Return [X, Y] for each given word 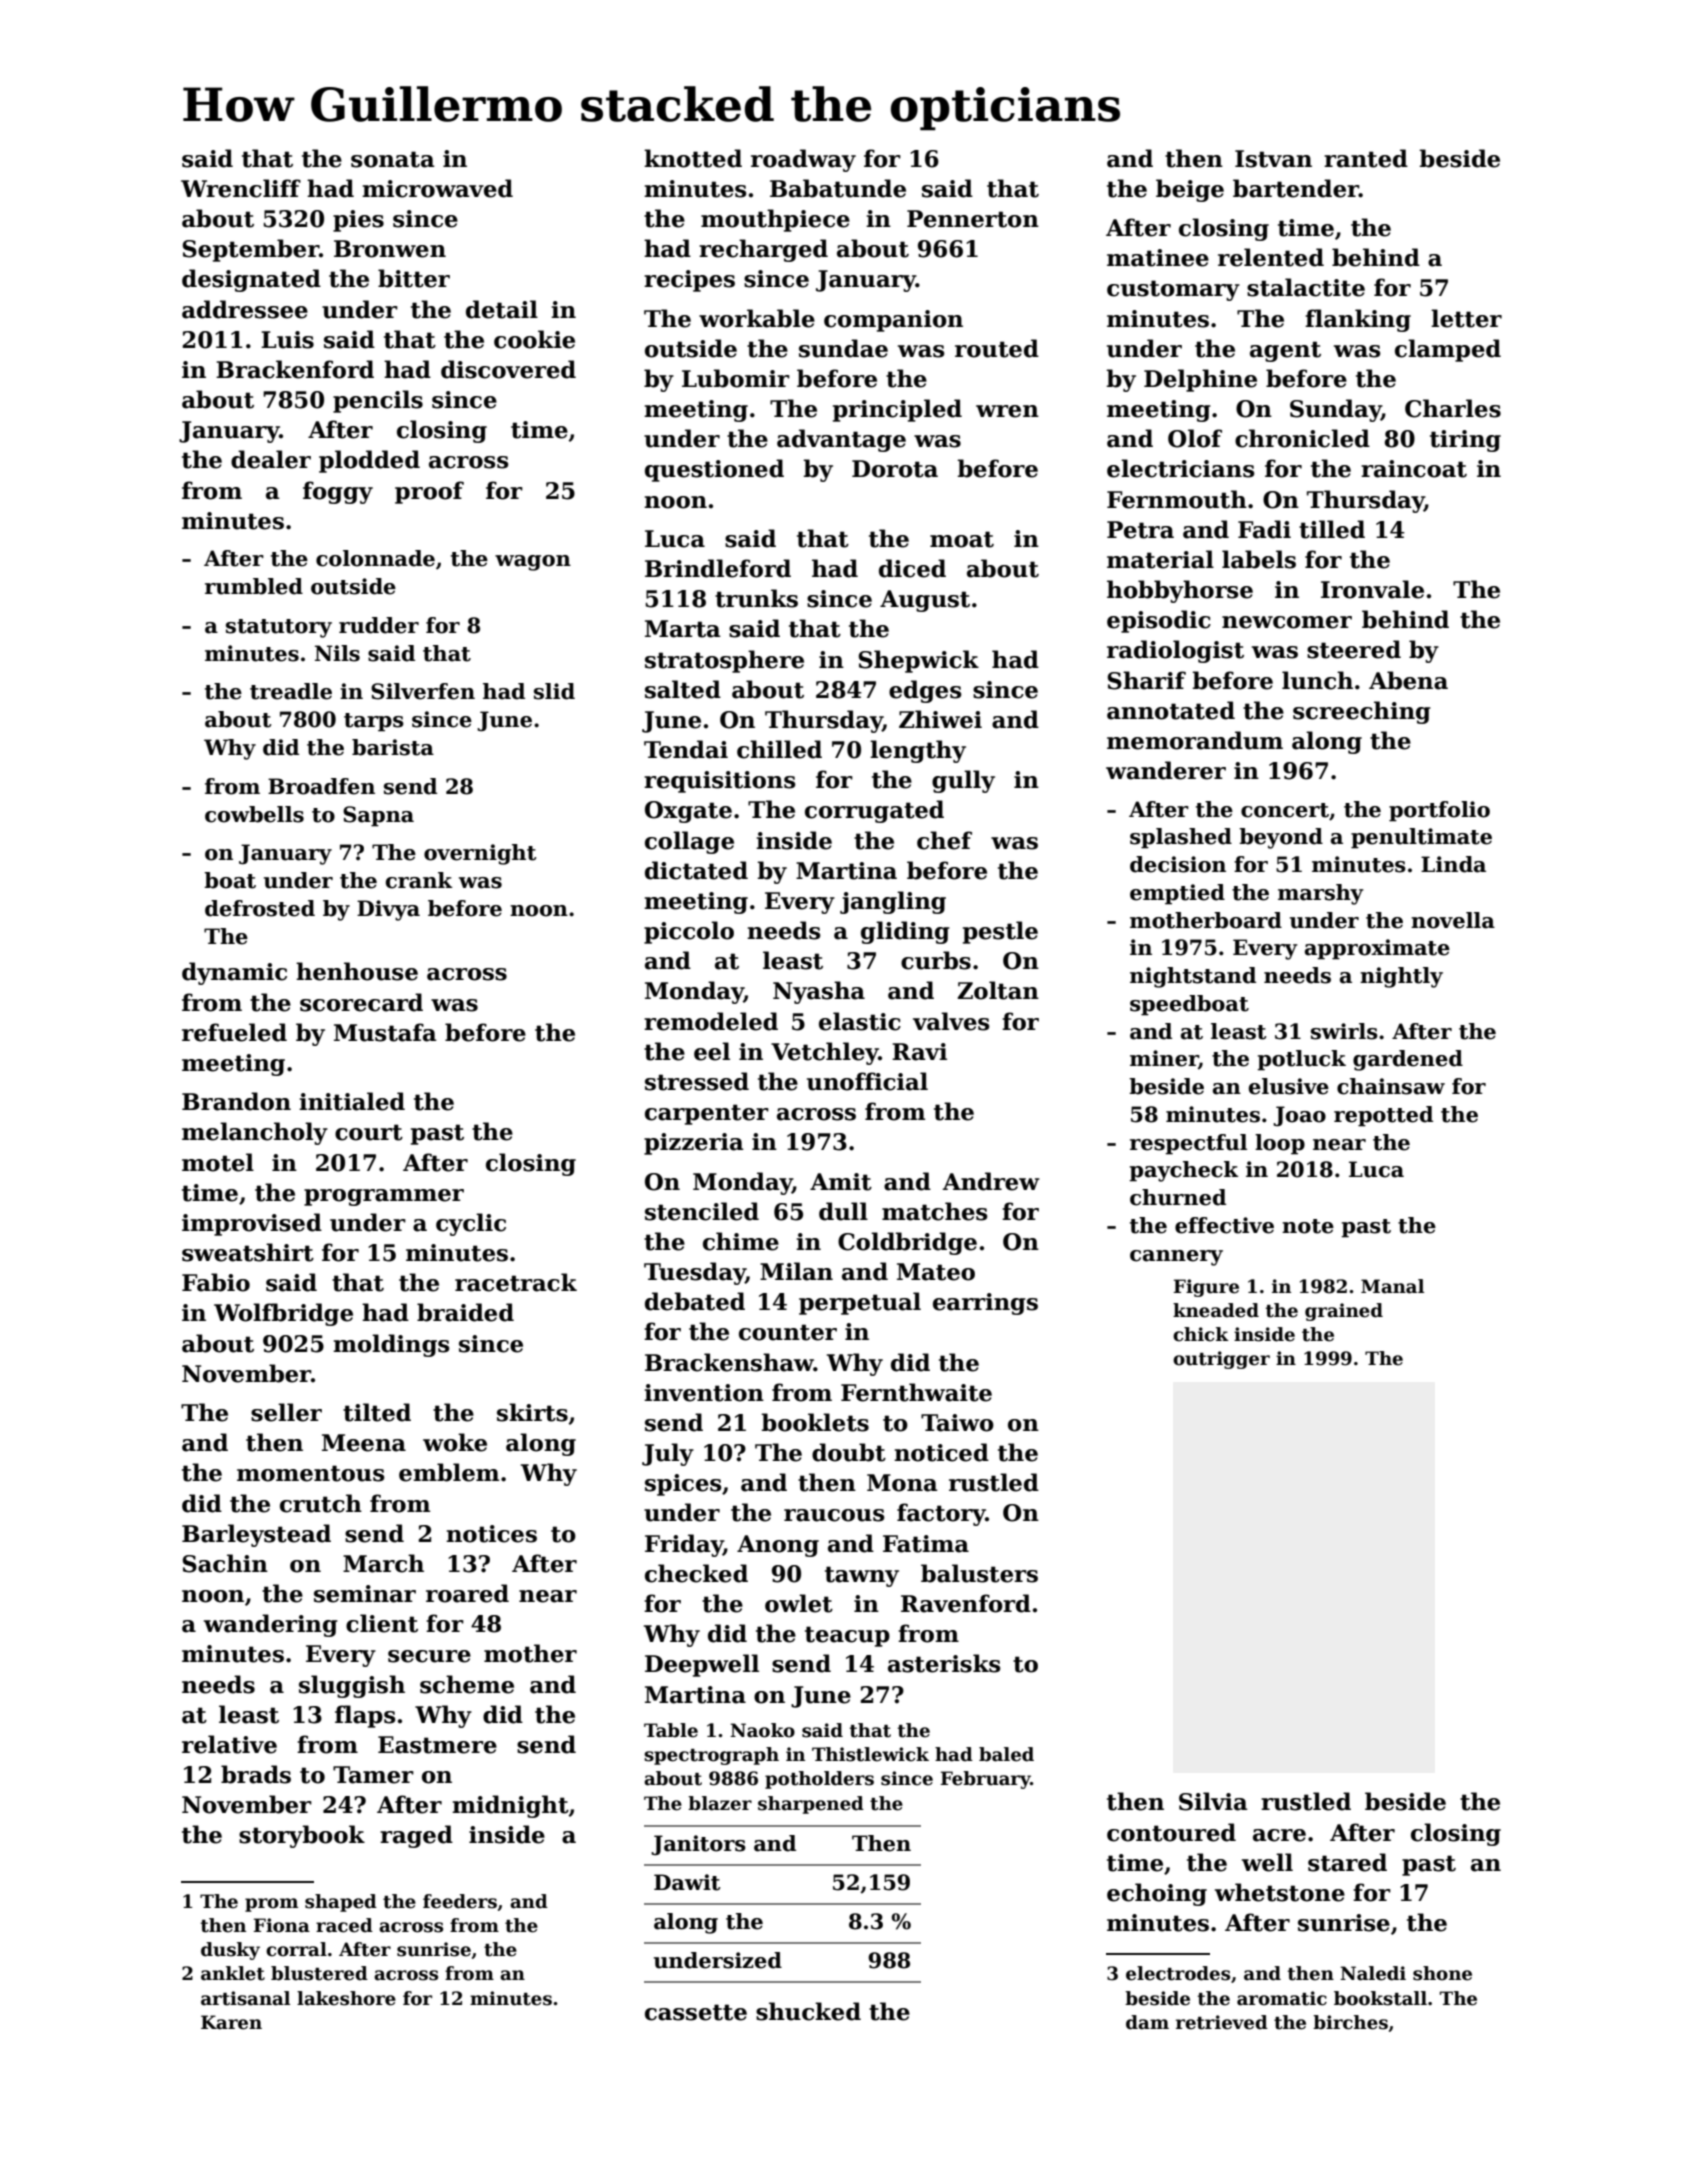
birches [1350, 2022]
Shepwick [919, 661]
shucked [808, 2011]
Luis [287, 340]
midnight [510, 1806]
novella [1453, 920]
